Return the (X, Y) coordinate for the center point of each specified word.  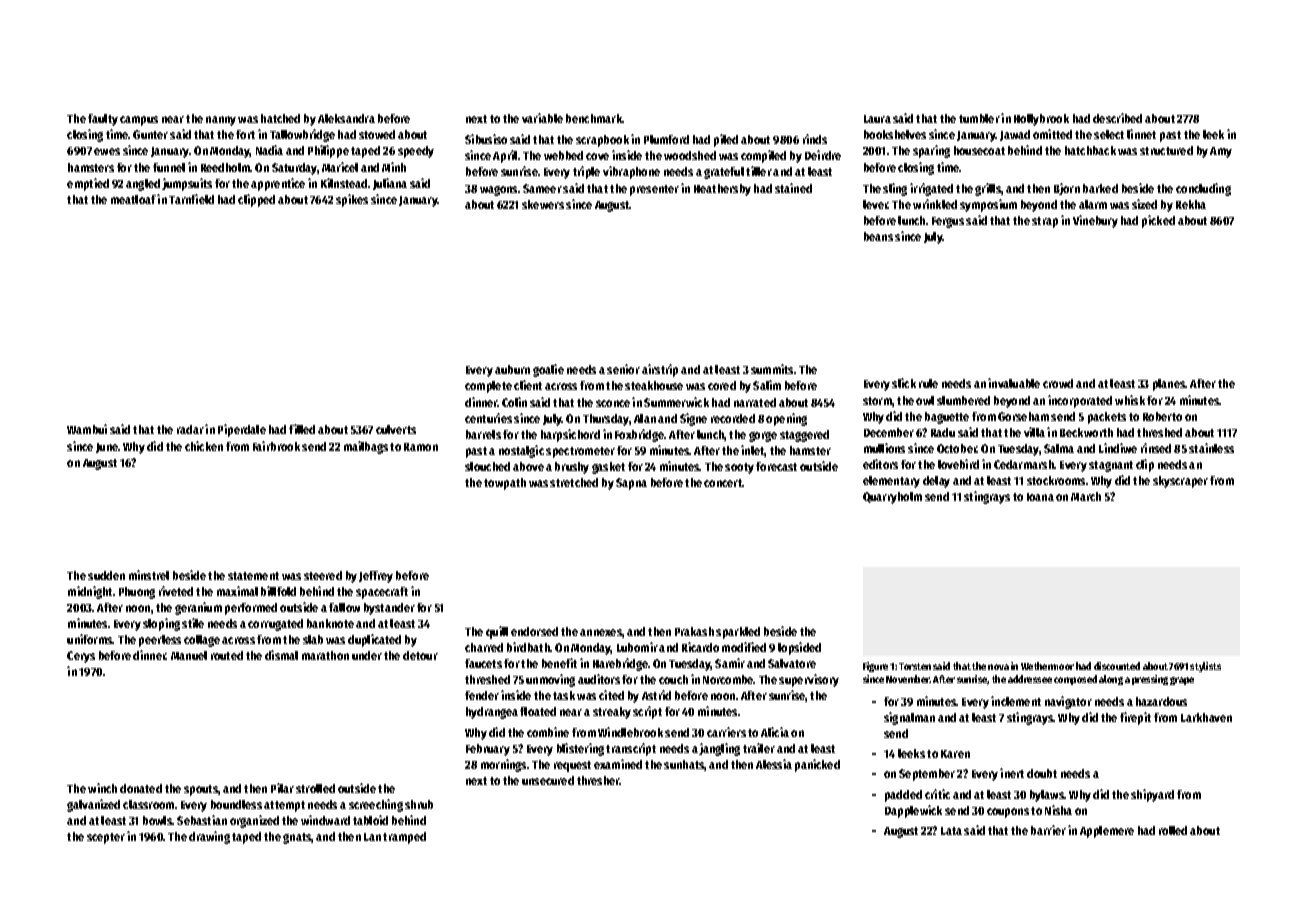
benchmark (594, 118)
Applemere (1107, 832)
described (1117, 118)
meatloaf (133, 199)
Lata (951, 831)
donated (141, 788)
